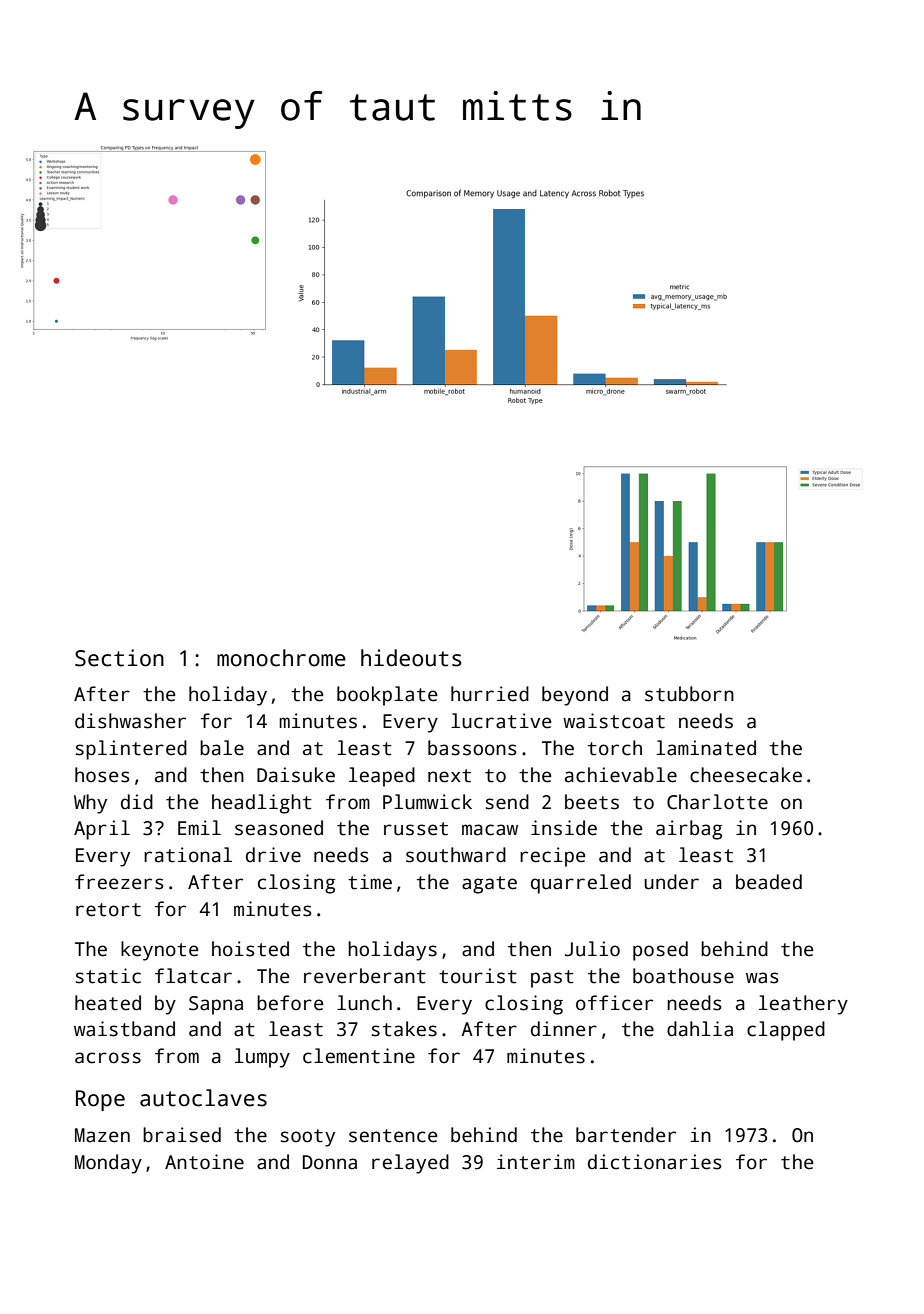 Image resolution: width=924 pixels, height=1314 pixels. Describe the element at coordinates (689, 694) in the document. I see `stubborn` at that location.
